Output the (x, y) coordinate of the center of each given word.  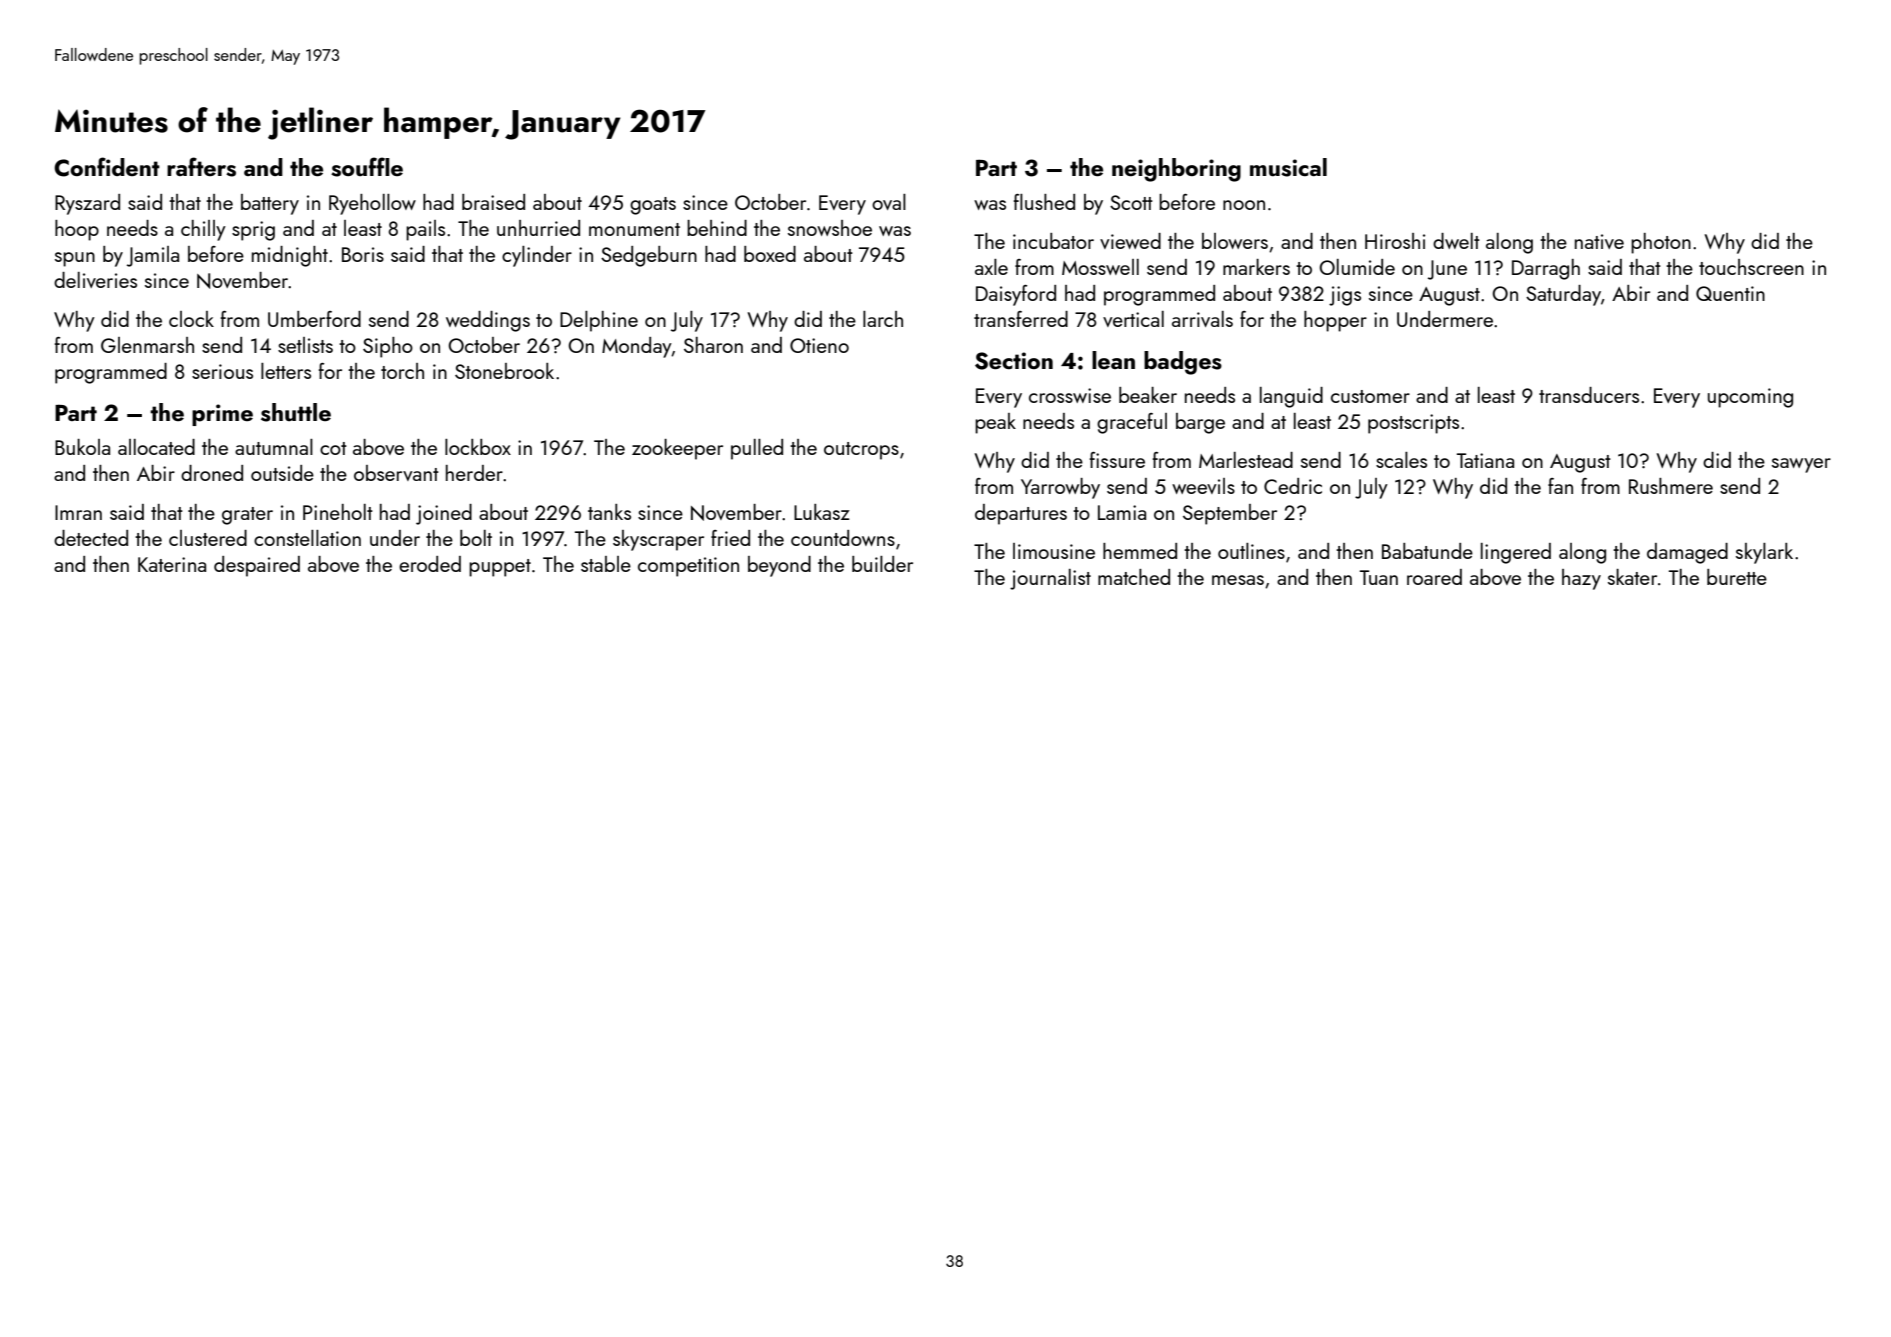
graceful (1132, 423)
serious (222, 371)
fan (1560, 486)
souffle (367, 167)
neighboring (1176, 170)
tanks (609, 512)
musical (1288, 167)
